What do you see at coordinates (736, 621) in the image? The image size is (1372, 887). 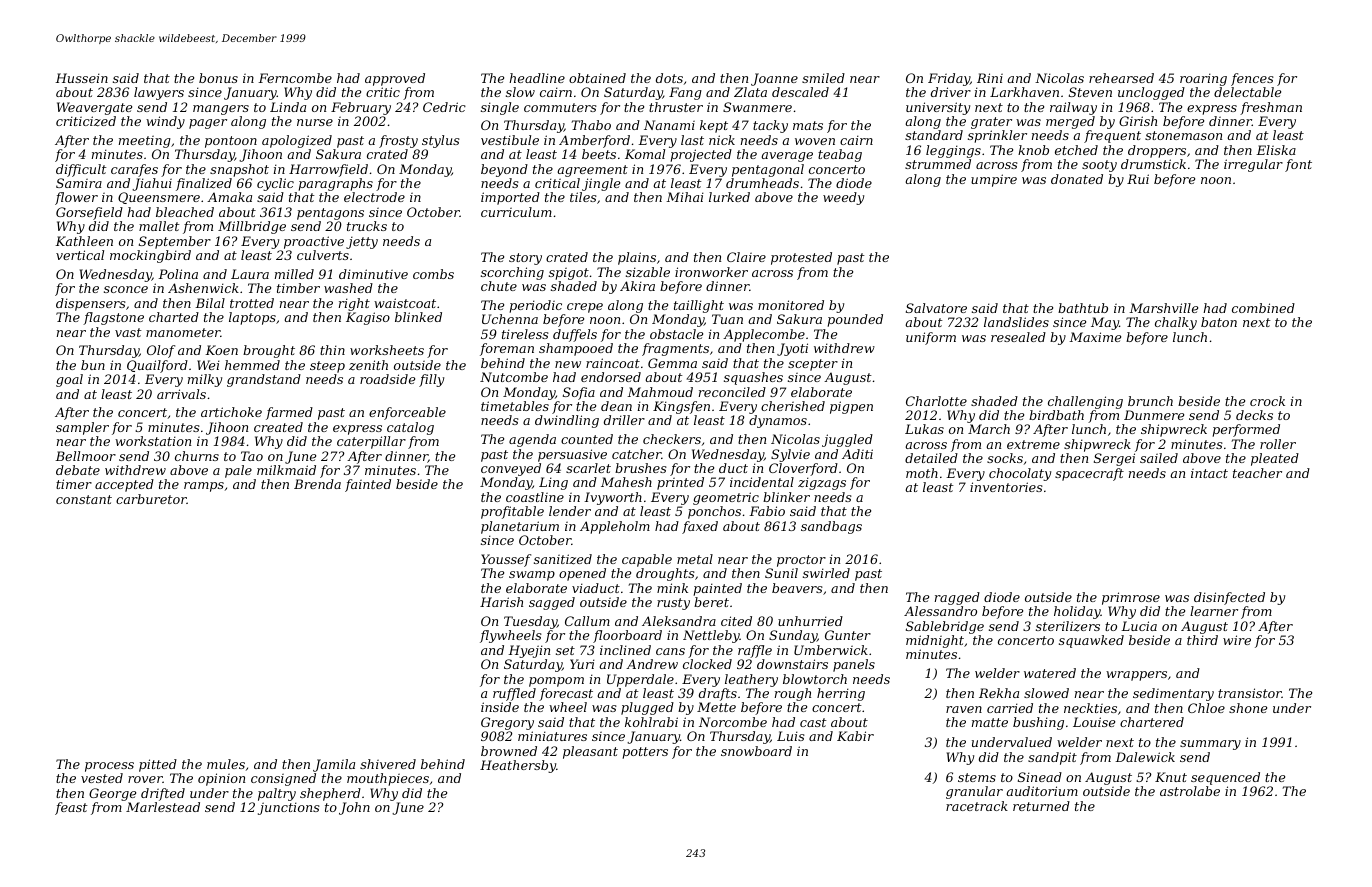 I see `cited` at bounding box center [736, 621].
